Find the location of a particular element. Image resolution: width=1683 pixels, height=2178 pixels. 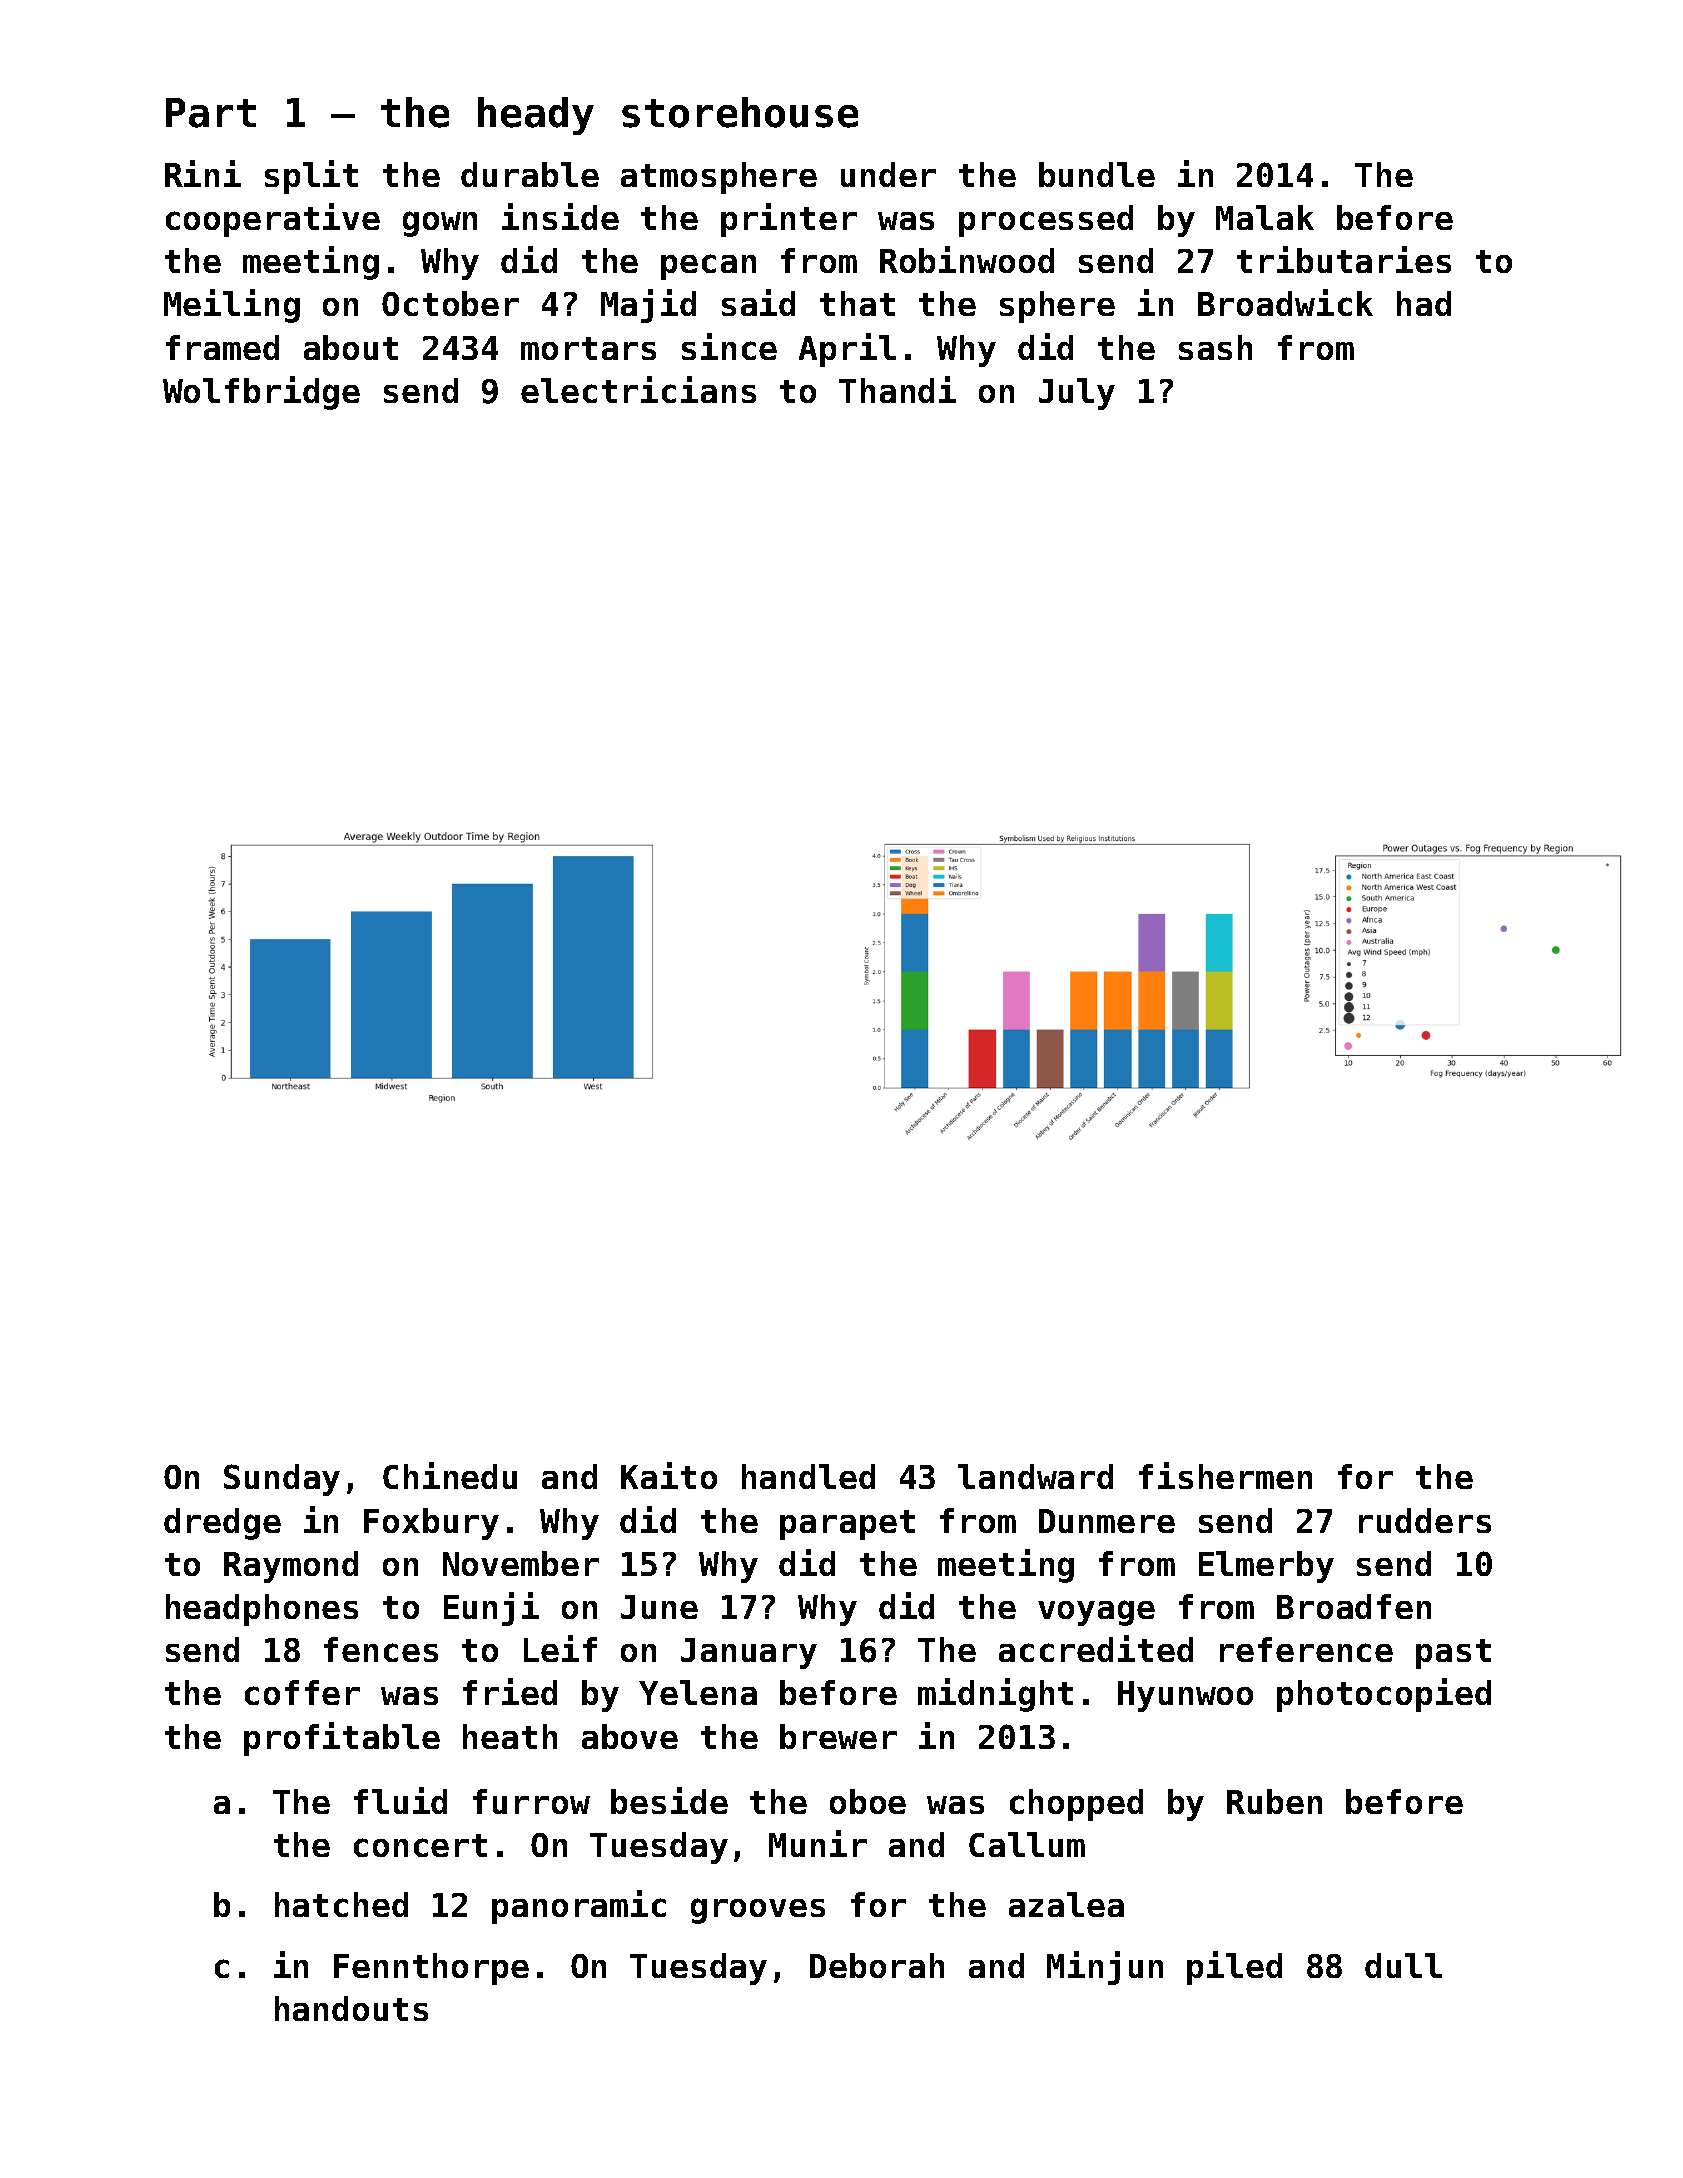

Malak is located at coordinates (1265, 217).
